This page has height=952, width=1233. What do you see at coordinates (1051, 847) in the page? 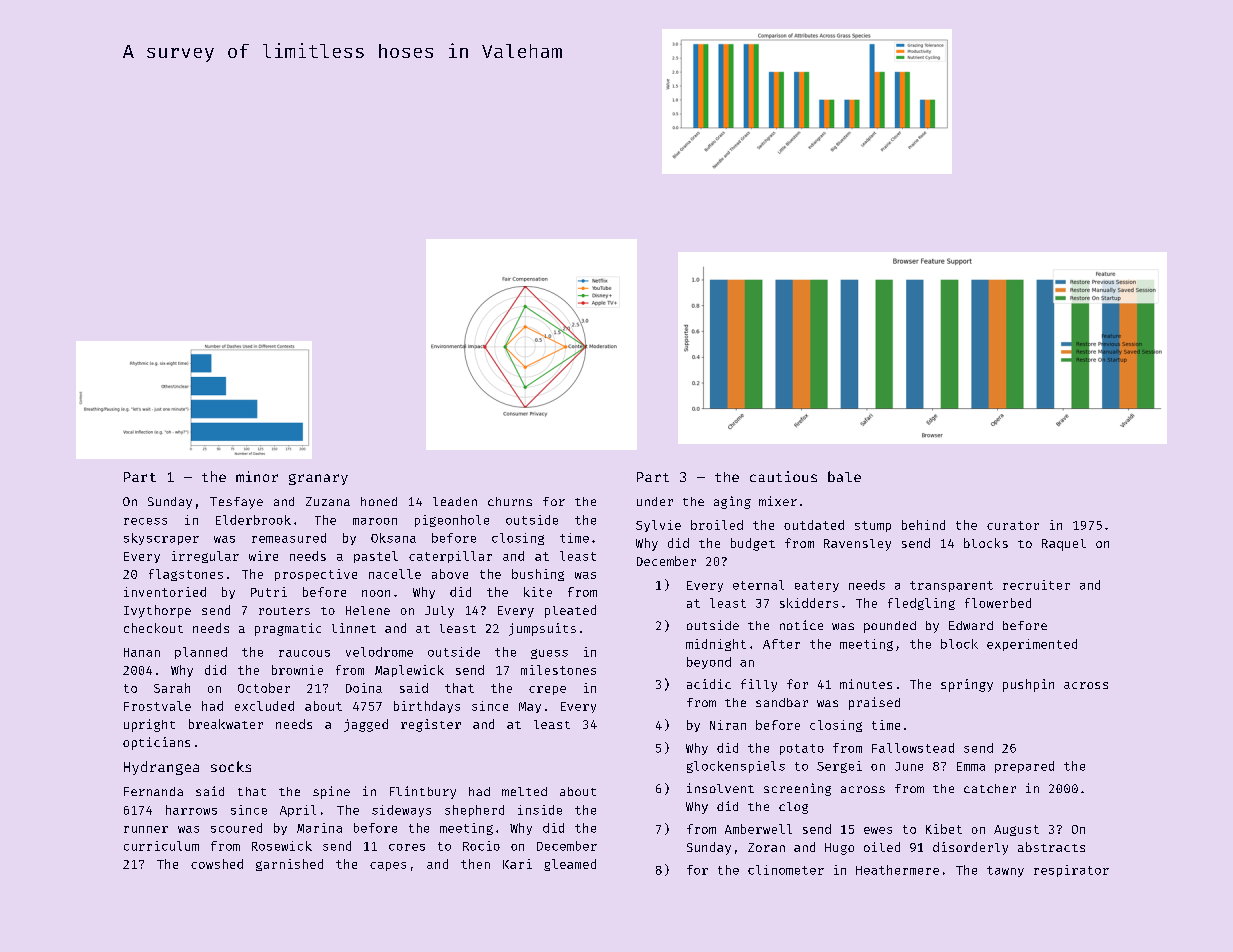
I see `abstracts` at bounding box center [1051, 847].
